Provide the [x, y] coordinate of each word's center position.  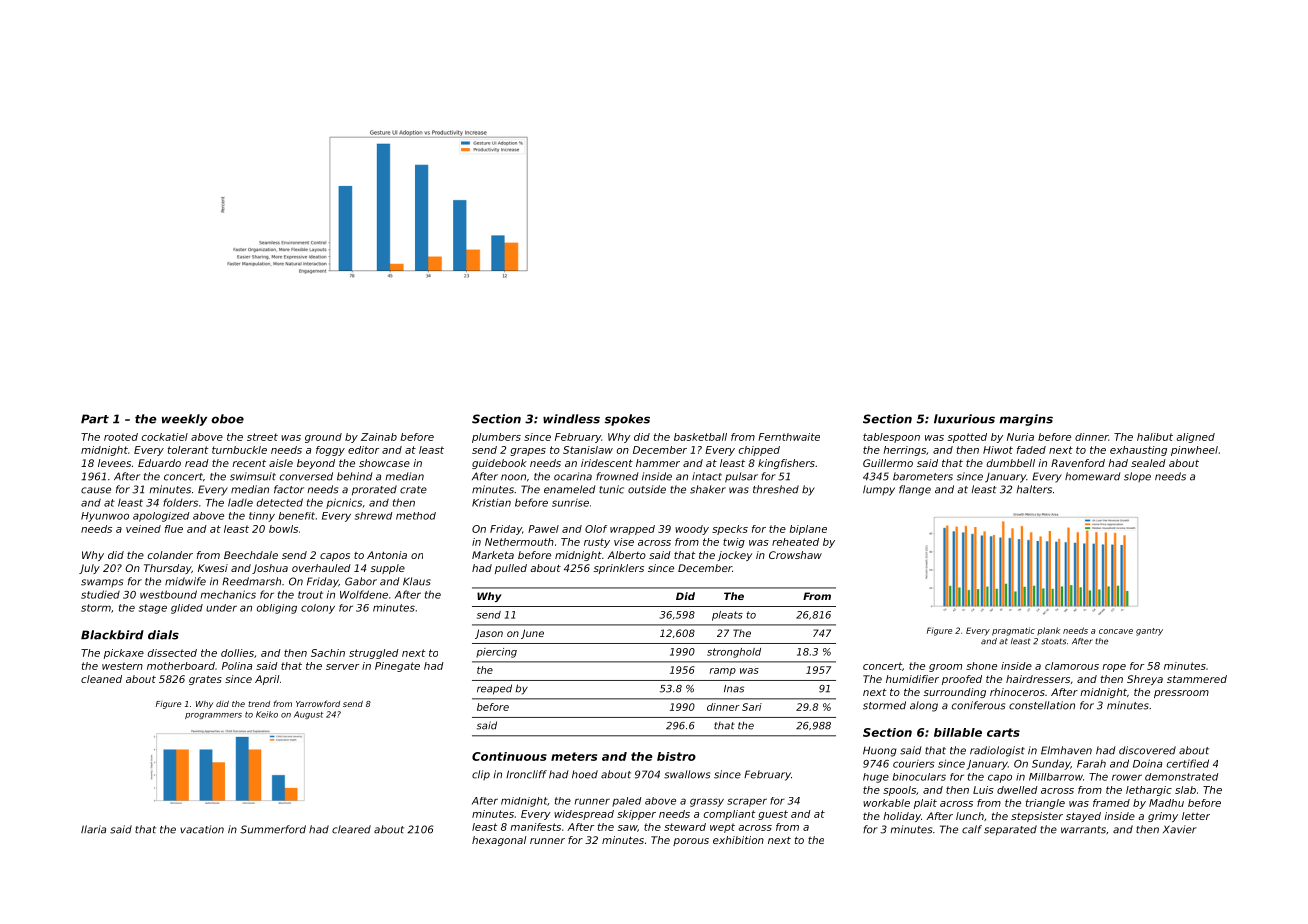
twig [734, 543]
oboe [227, 419]
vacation [202, 829]
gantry [1149, 632]
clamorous [1072, 666]
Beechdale [251, 555]
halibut [1155, 437]
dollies [237, 653]
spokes [627, 420]
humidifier [912, 679]
